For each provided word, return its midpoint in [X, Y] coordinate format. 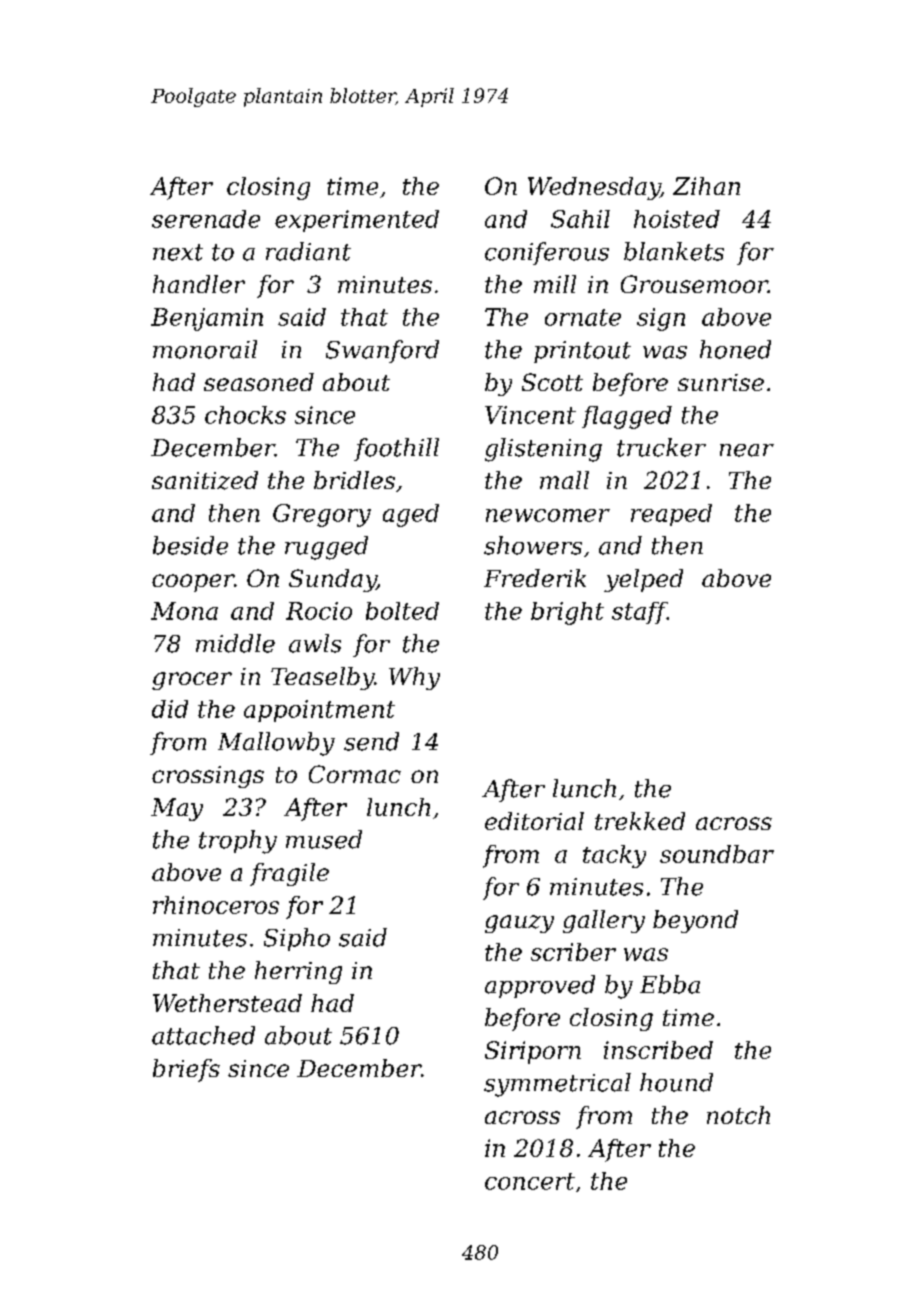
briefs [186, 1070]
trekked [640, 821]
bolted [402, 611]
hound [676, 1082]
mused [324, 839]
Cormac [355, 774]
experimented [357, 221]
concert [530, 1181]
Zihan [706, 186]
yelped [643, 580]
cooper [193, 583]
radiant [308, 251]
